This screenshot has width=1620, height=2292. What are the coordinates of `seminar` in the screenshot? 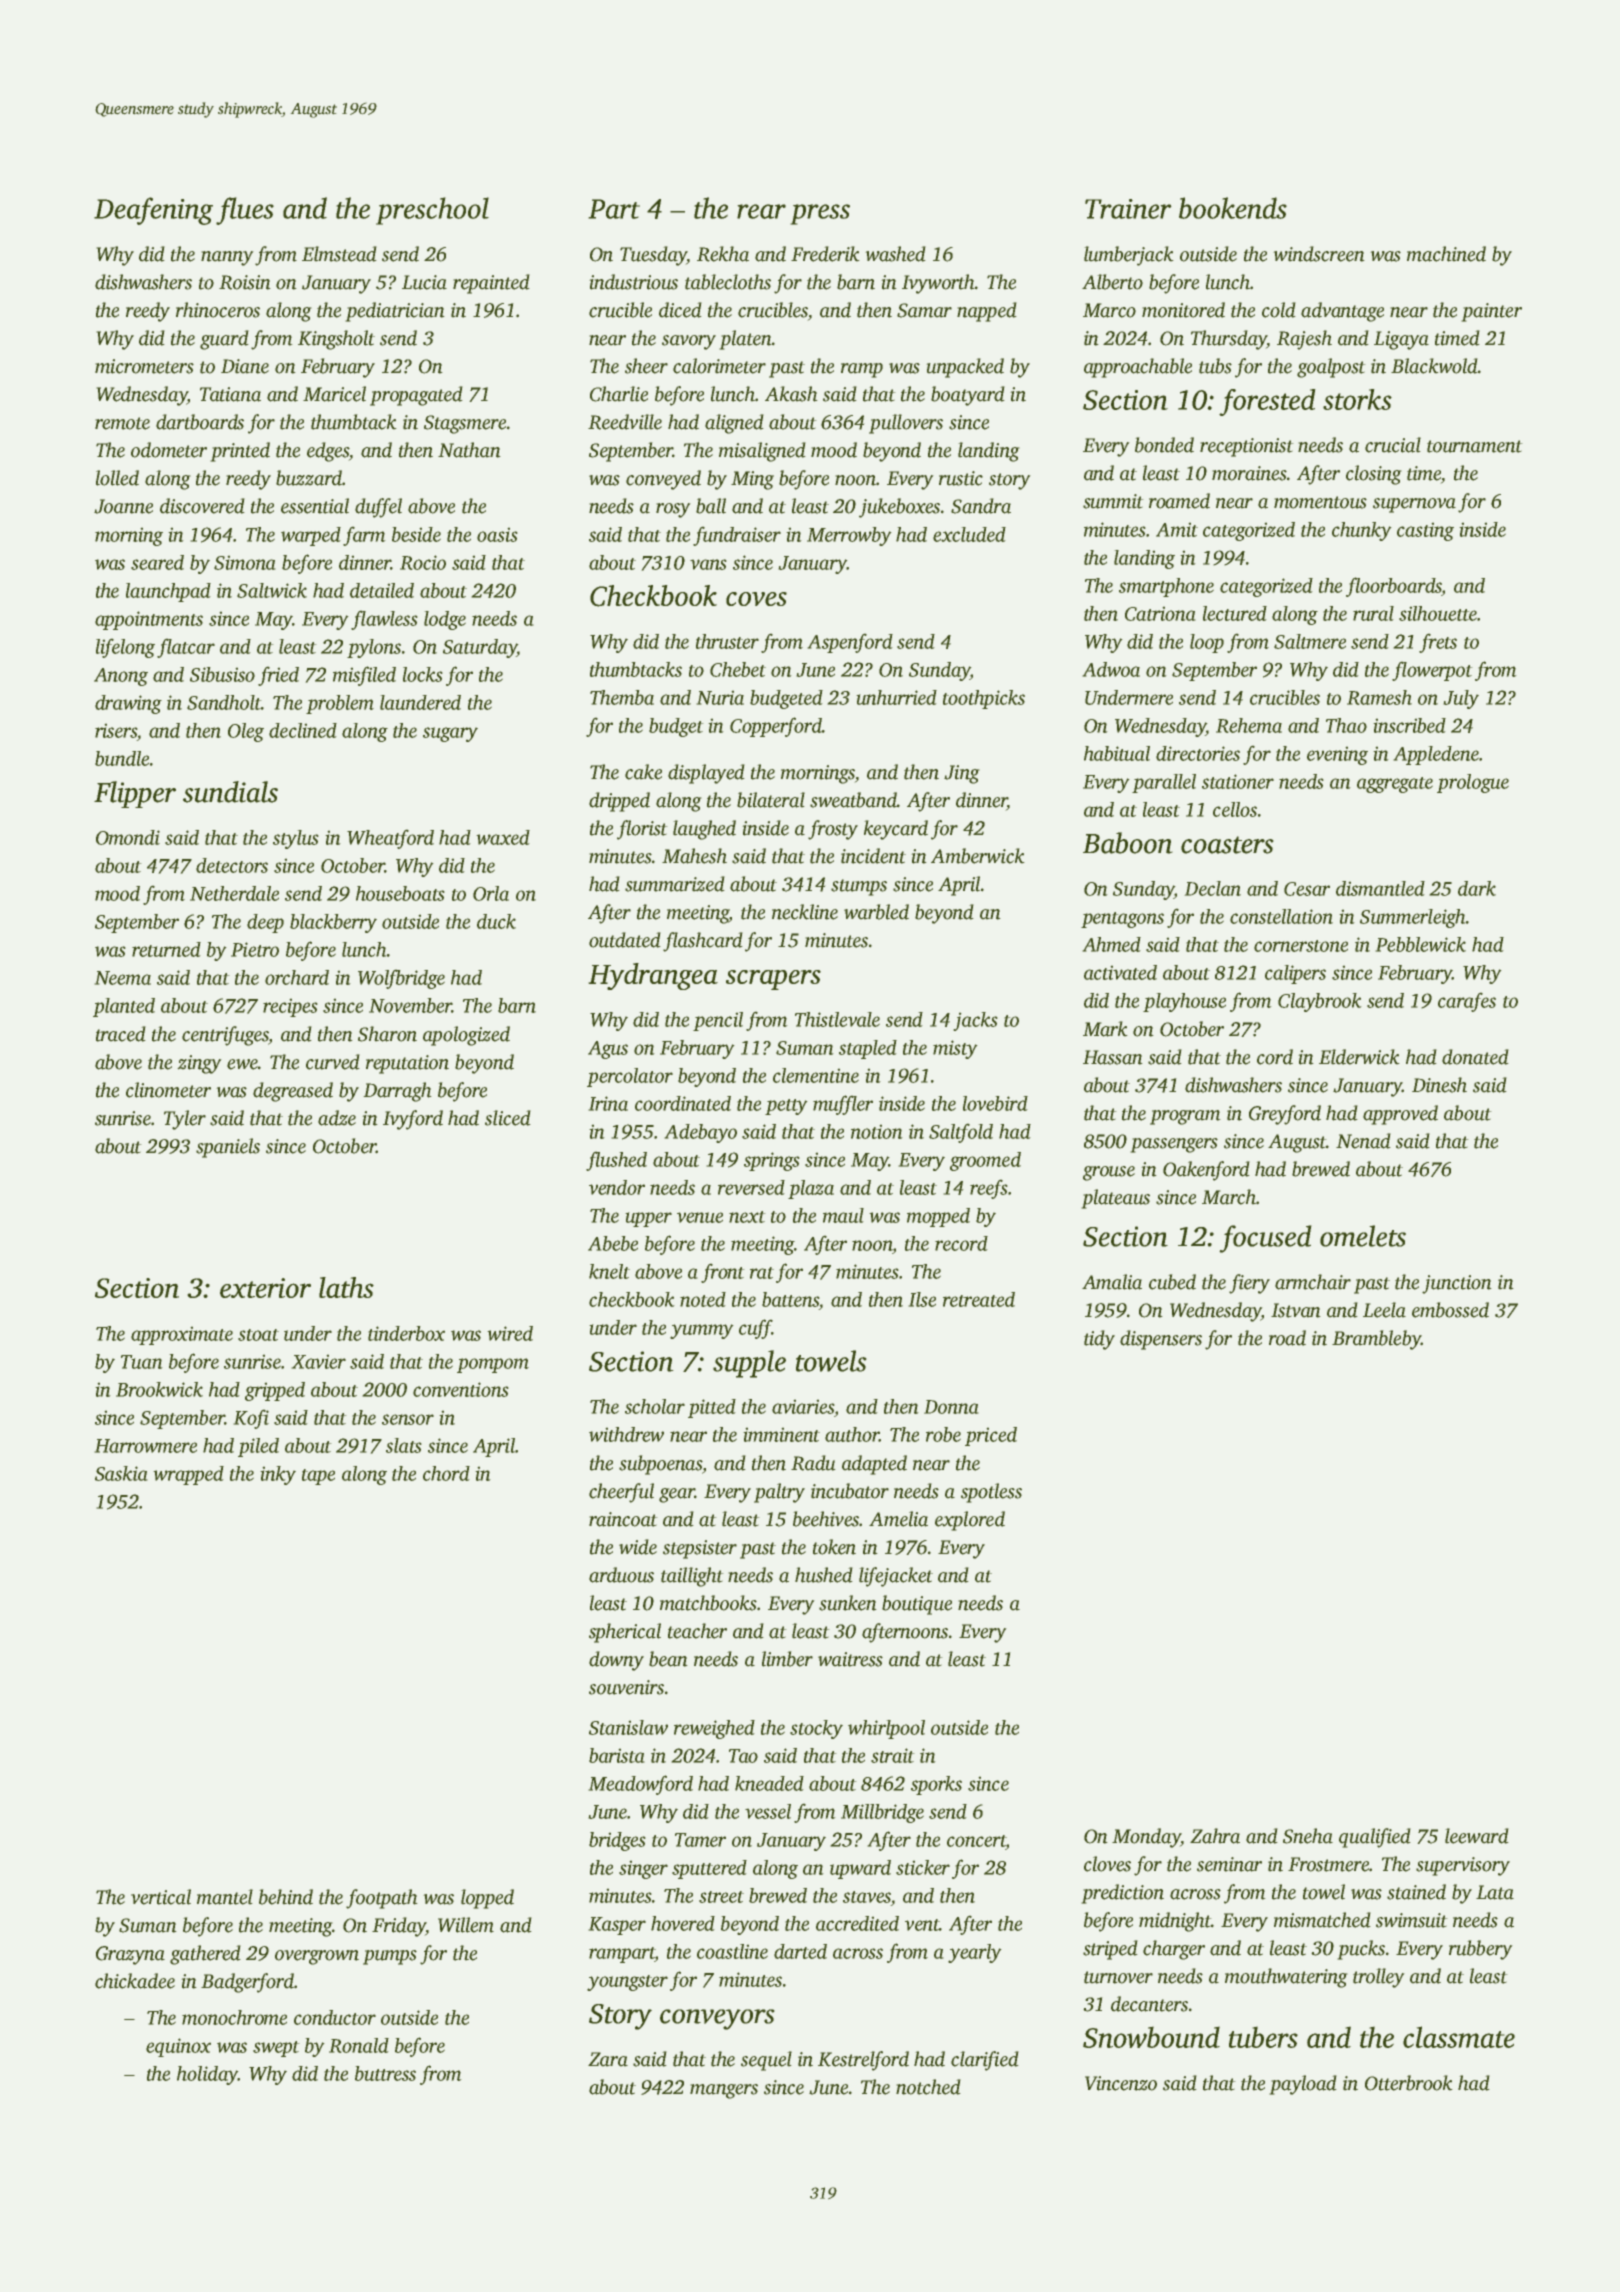 It's located at (1229, 1864).
